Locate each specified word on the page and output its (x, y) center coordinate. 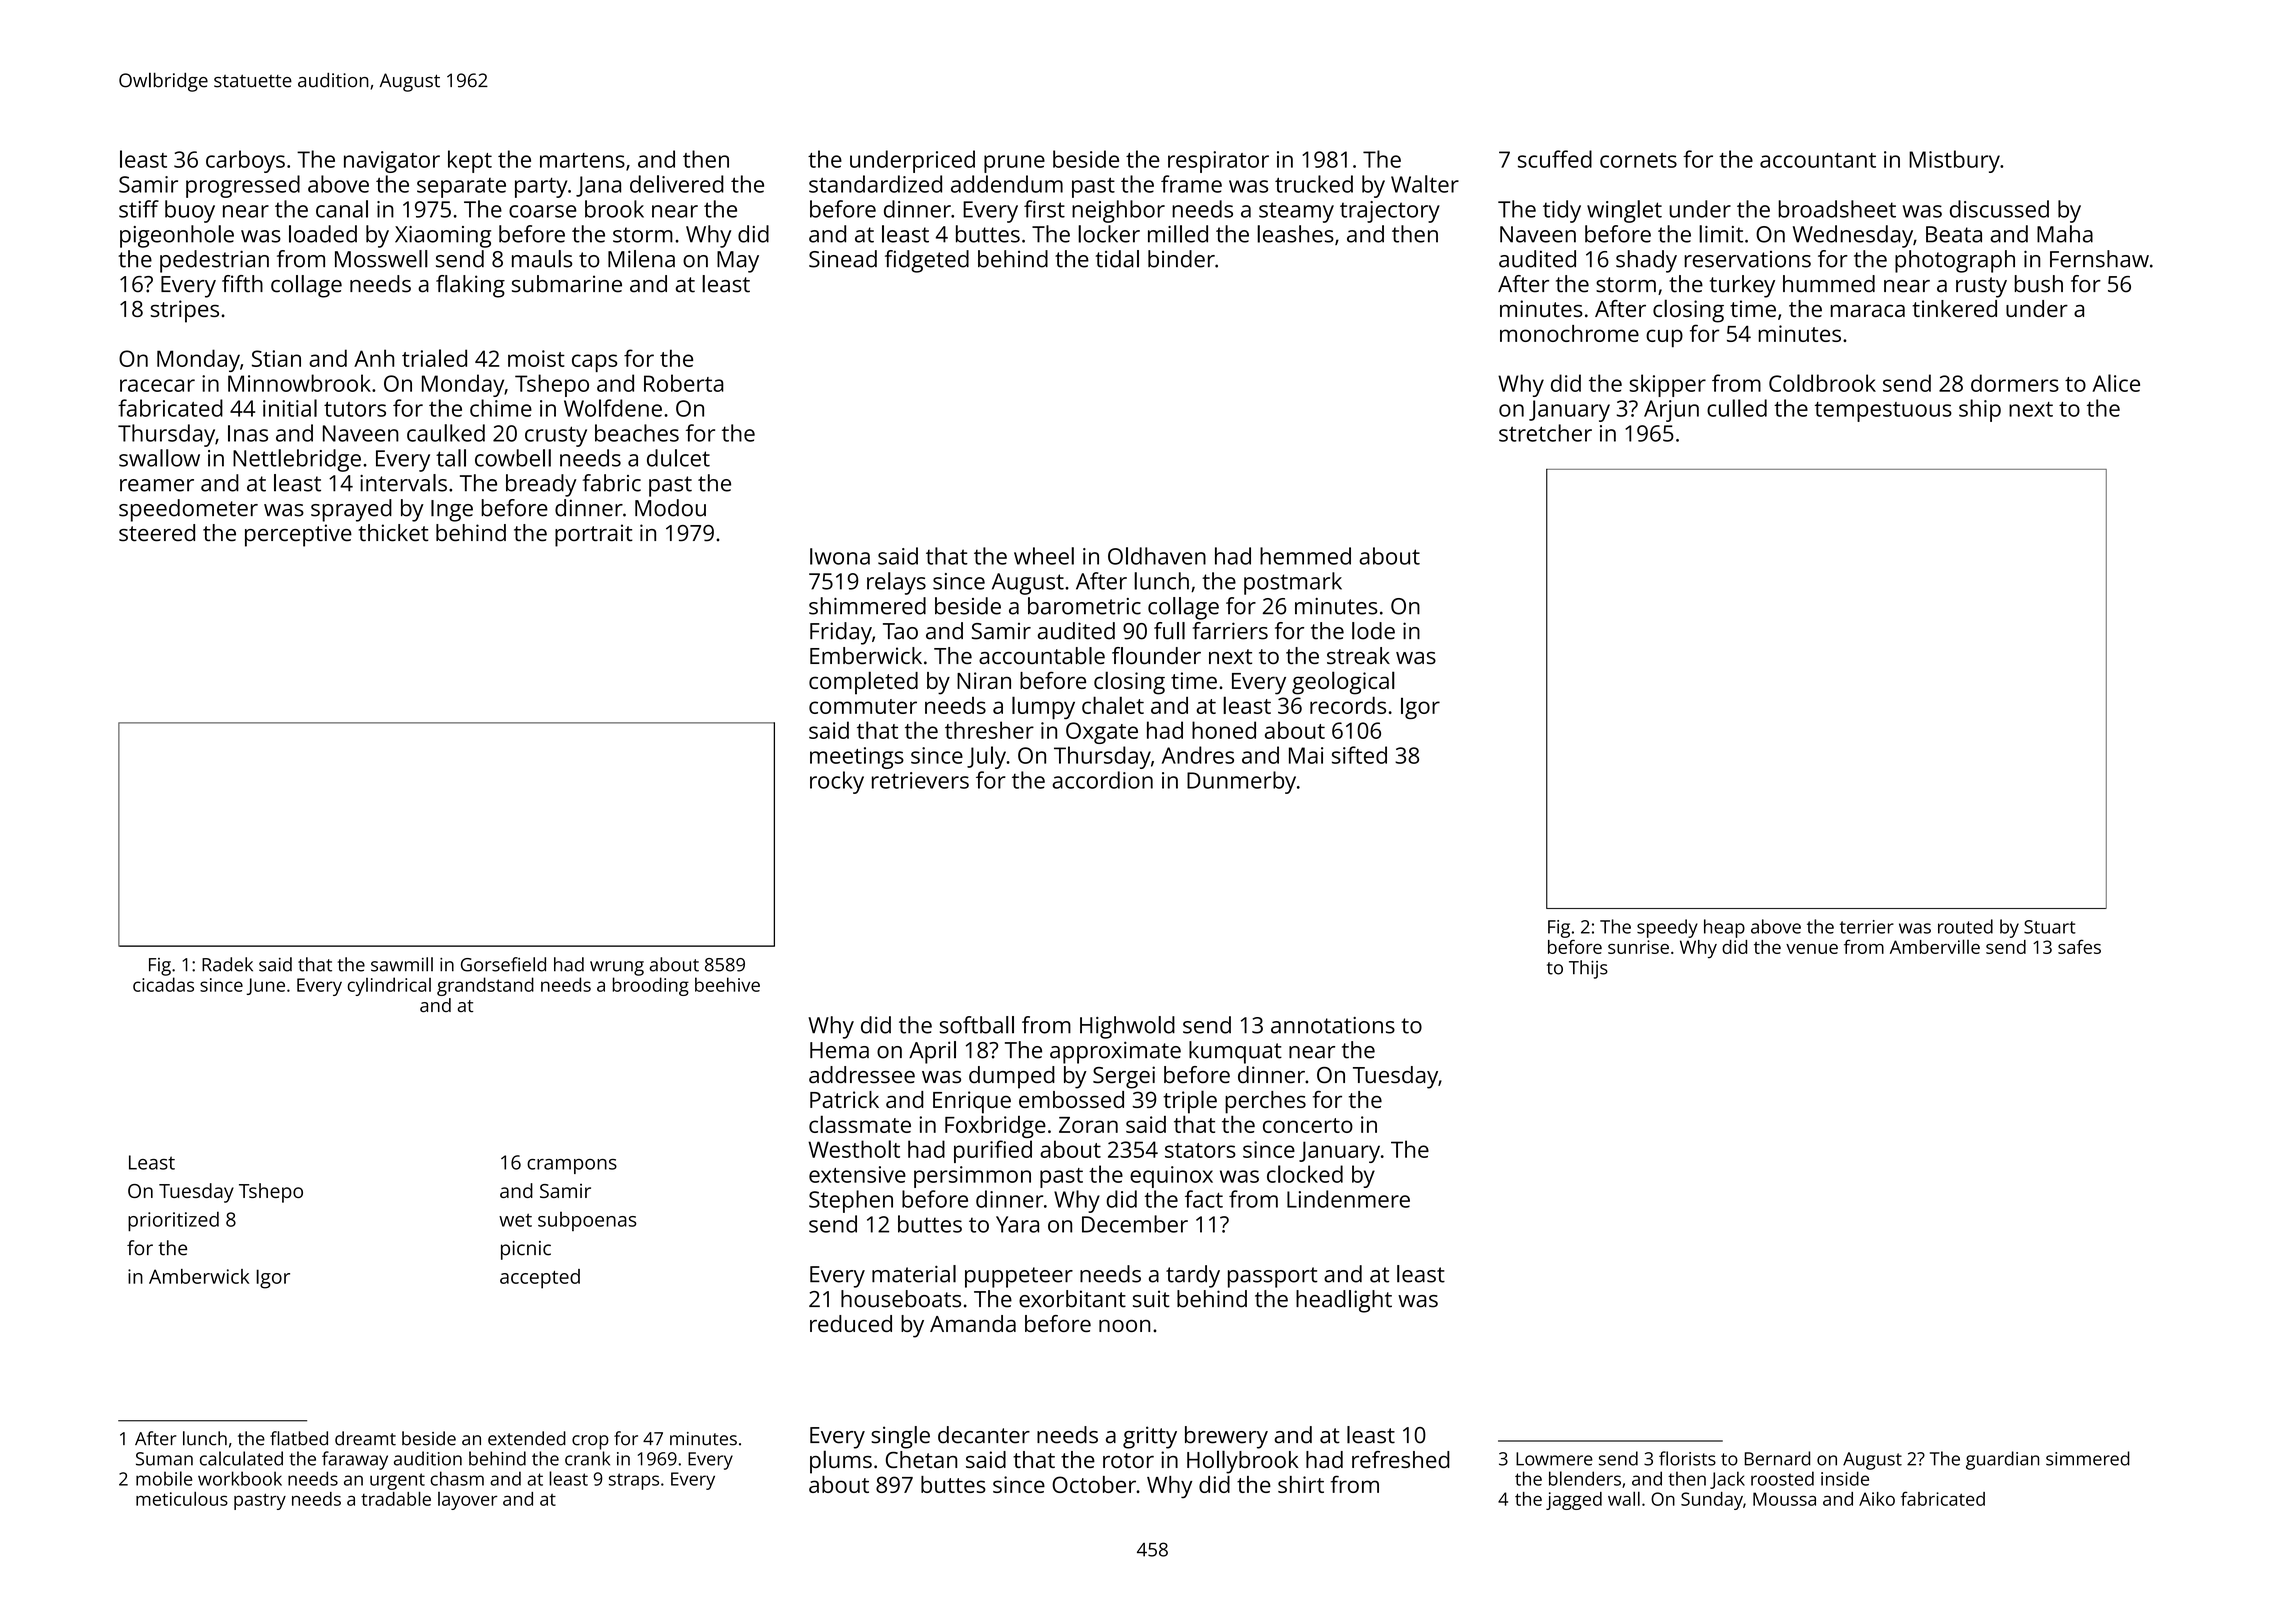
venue (1812, 949)
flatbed (299, 1438)
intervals (403, 483)
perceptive (298, 535)
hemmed (1305, 556)
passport (1273, 1277)
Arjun (1671, 411)
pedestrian (214, 261)
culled (1737, 408)
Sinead (843, 259)
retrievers (920, 780)
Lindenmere (1348, 1199)
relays (896, 583)
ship (1980, 410)
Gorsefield (503, 964)
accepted (540, 1279)
